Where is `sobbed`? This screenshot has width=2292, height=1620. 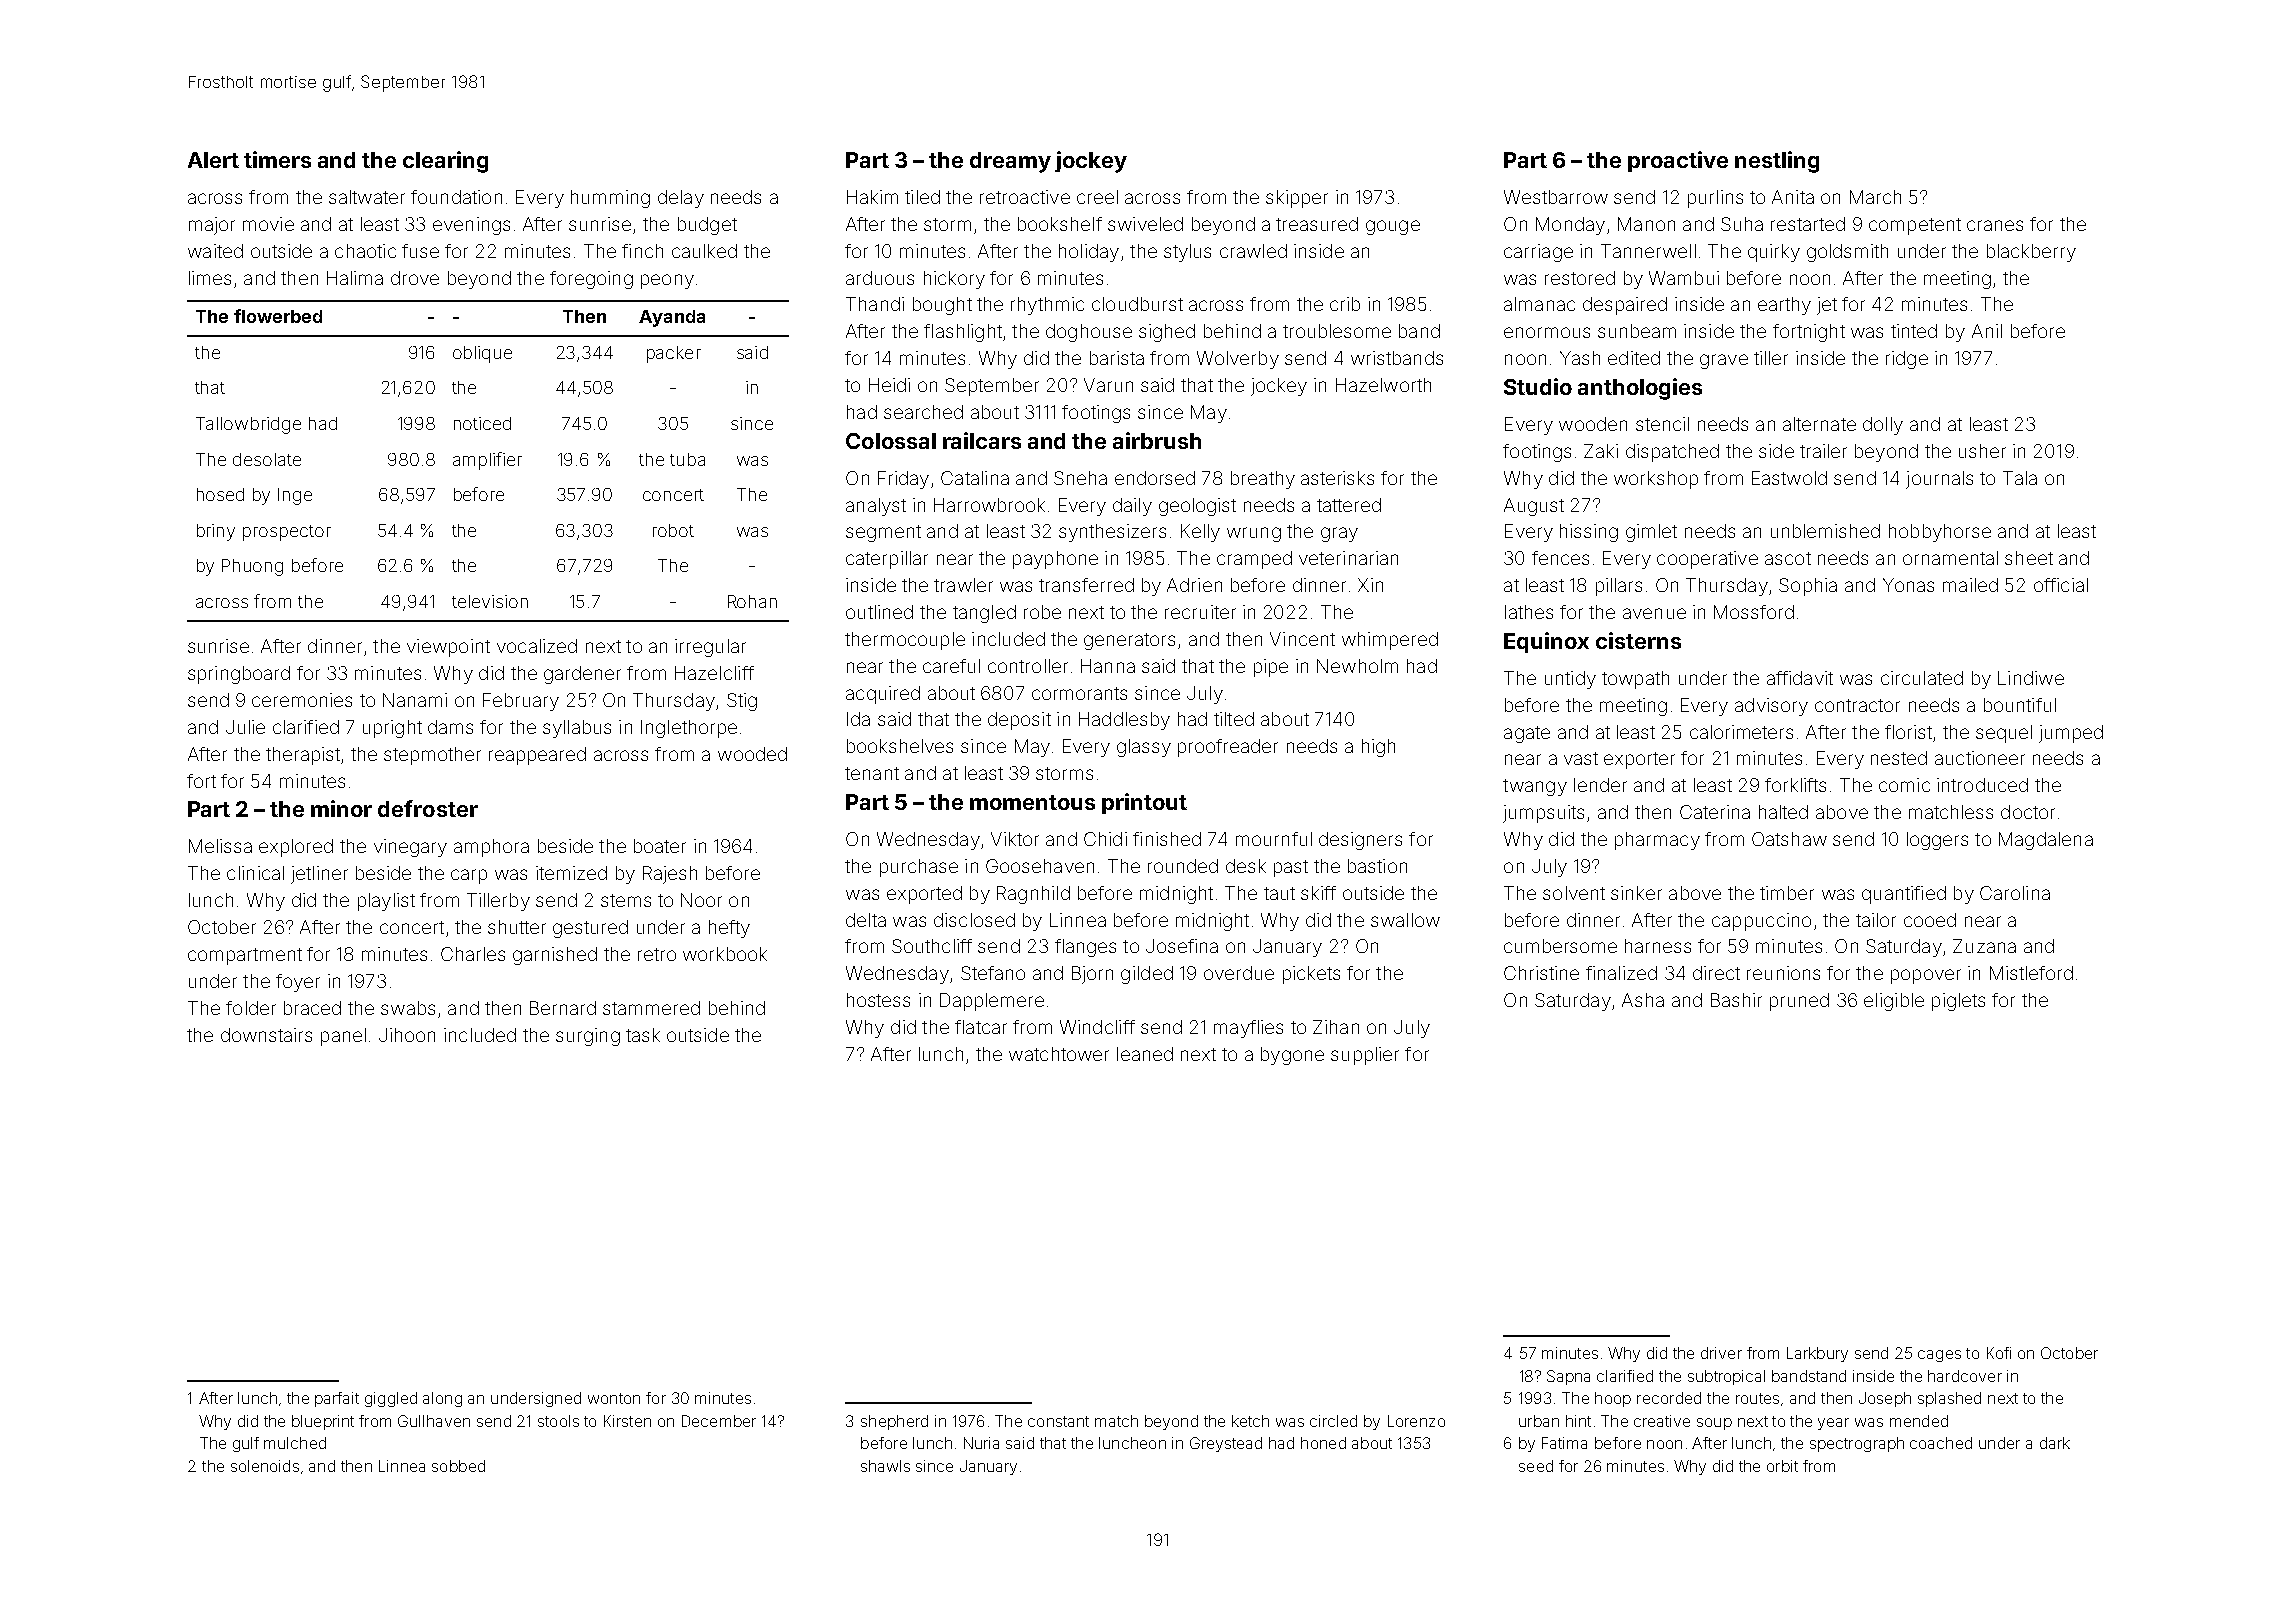
sobbed is located at coordinates (458, 1466).
